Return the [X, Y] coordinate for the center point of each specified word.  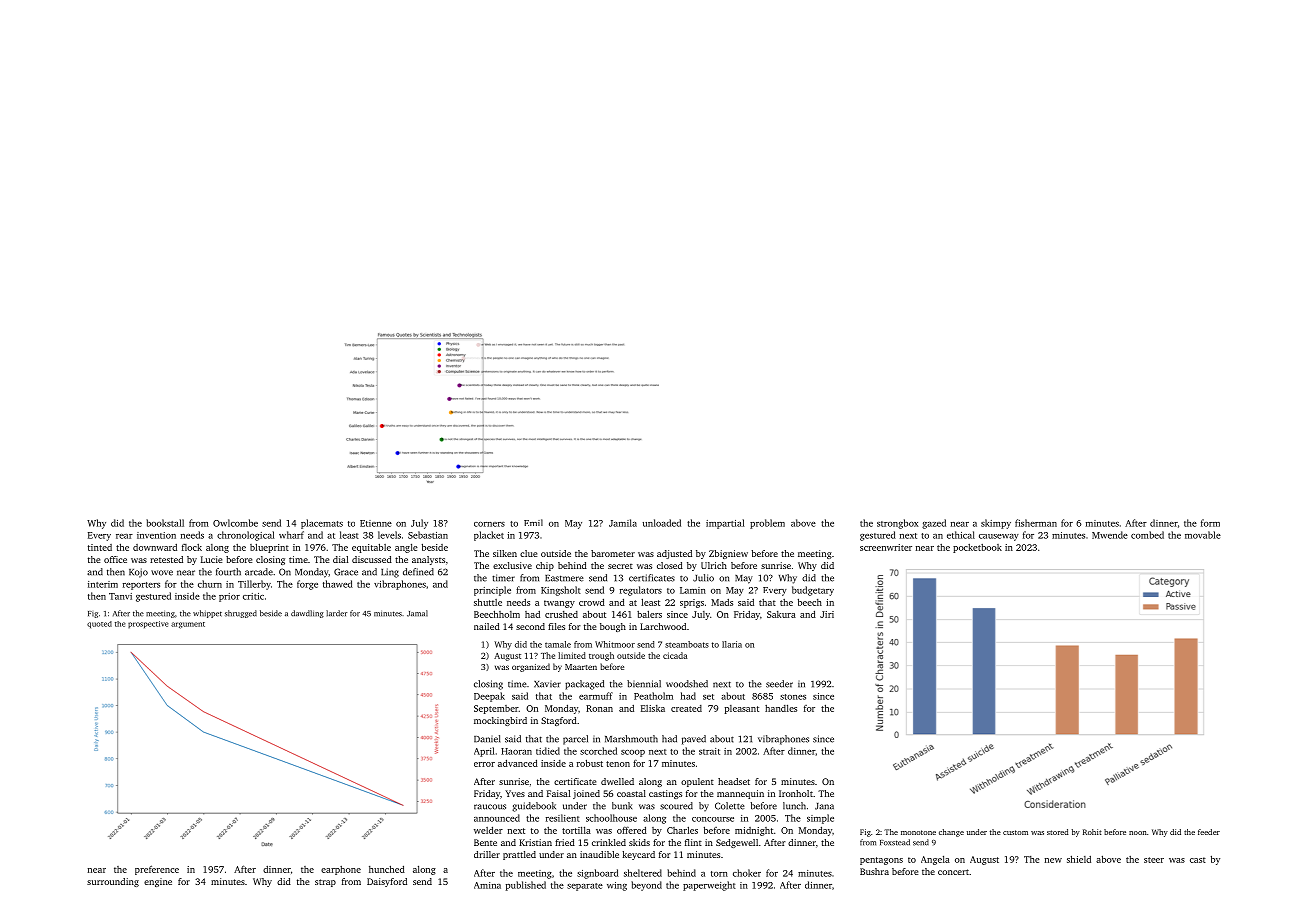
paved [694, 740]
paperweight [709, 886]
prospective [148, 625]
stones [793, 697]
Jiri [827, 614]
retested [166, 559]
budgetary [813, 591]
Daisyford [387, 882]
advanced [518, 763]
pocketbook [977, 548]
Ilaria [732, 644]
